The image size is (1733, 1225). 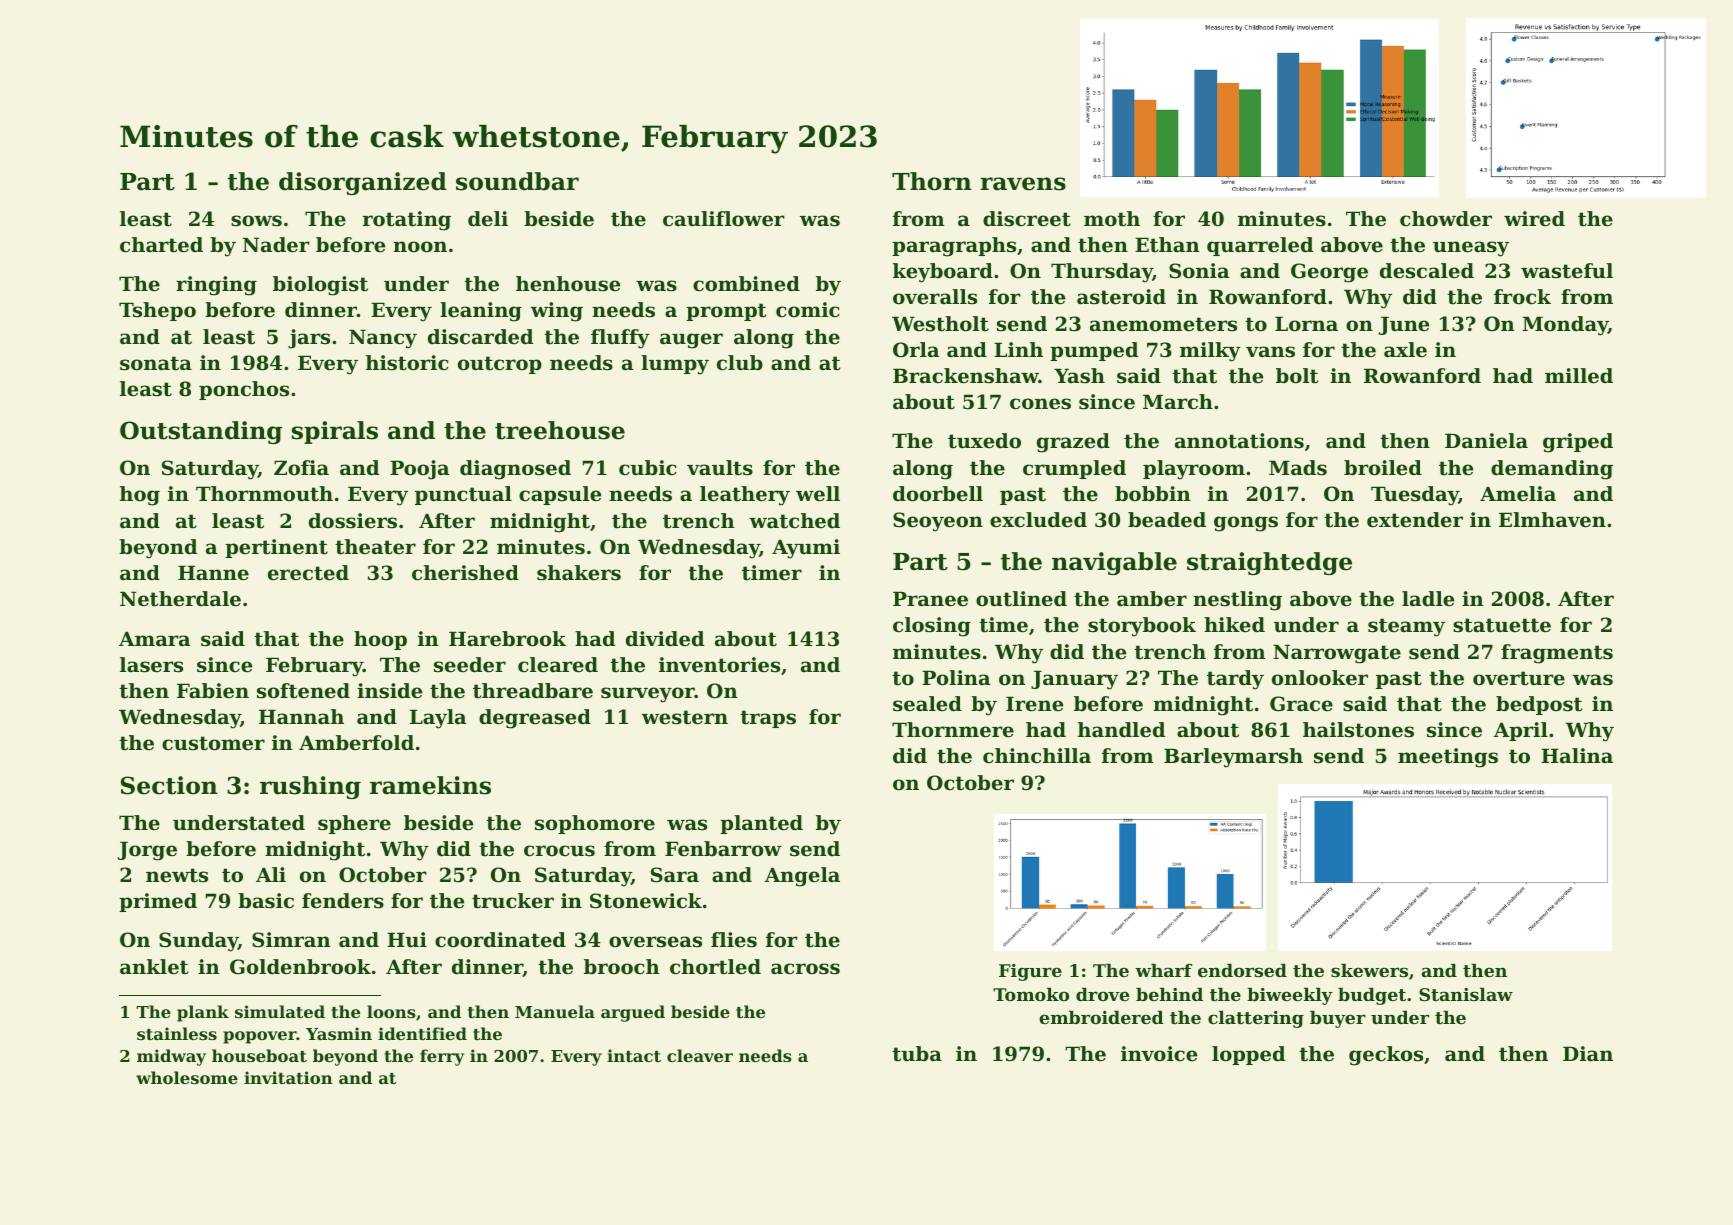 I want to click on chowder, so click(x=1446, y=219).
